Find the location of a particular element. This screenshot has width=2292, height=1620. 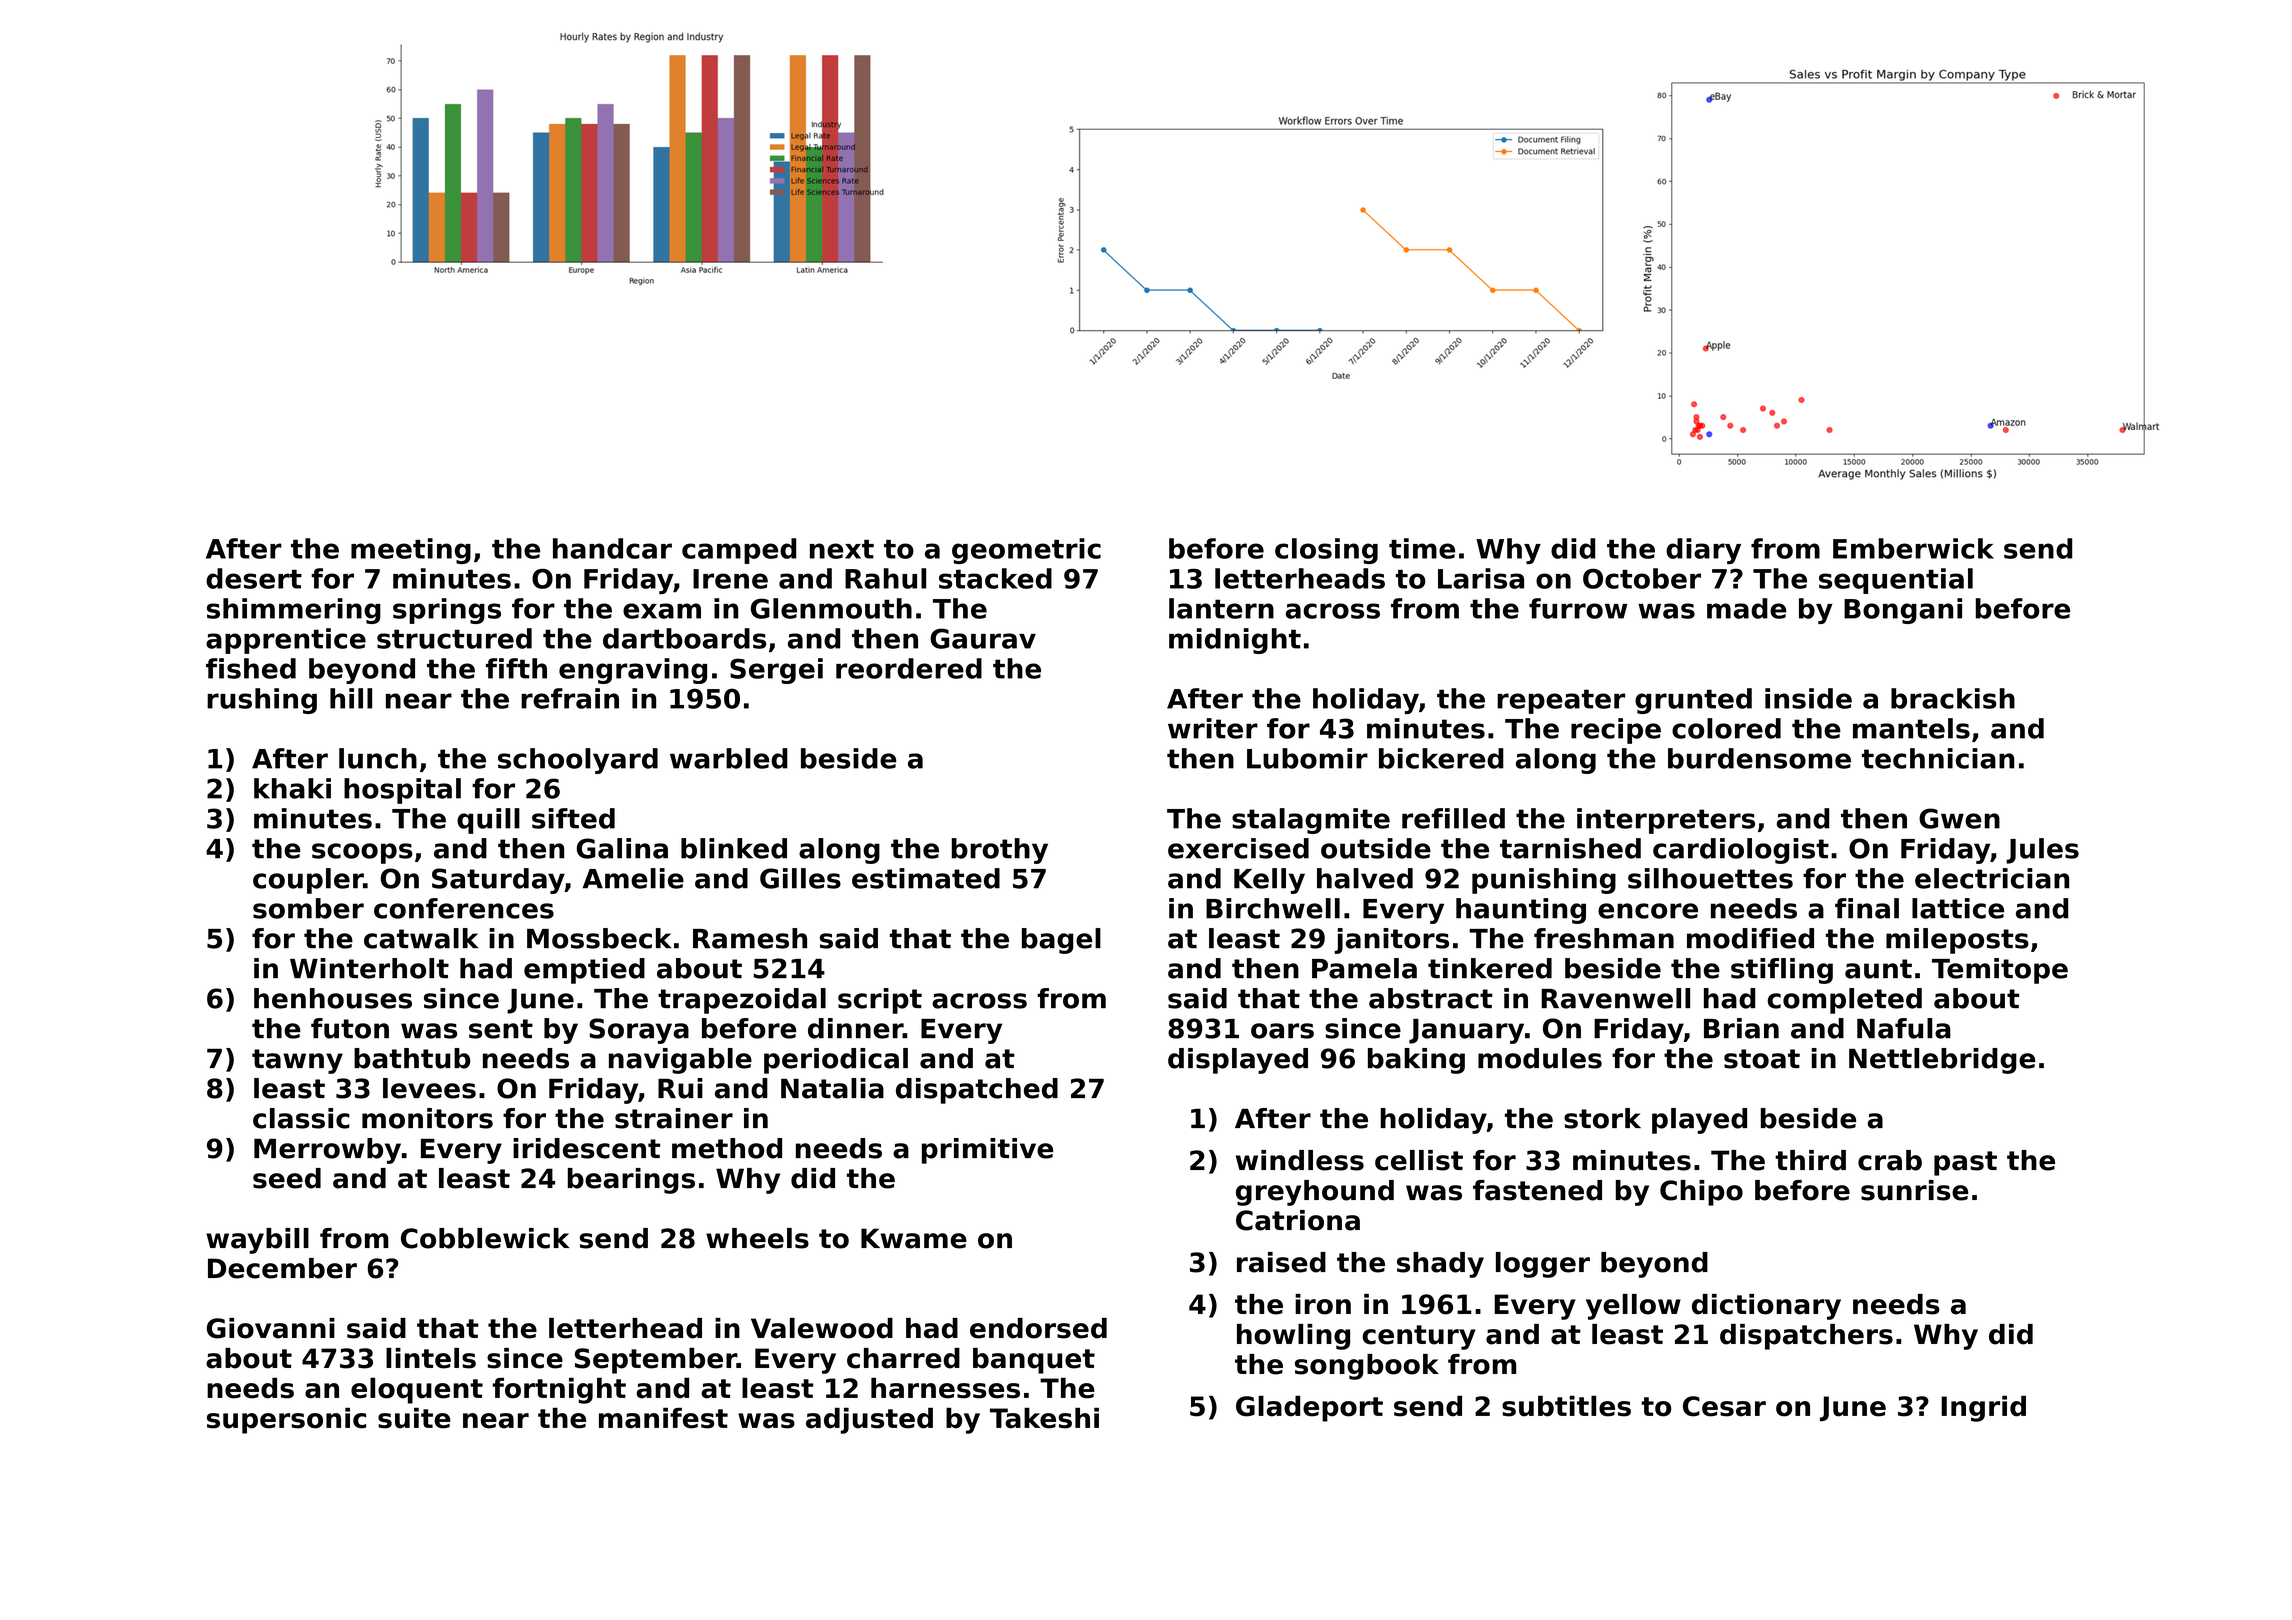

Ravenwell is located at coordinates (1615, 998).
